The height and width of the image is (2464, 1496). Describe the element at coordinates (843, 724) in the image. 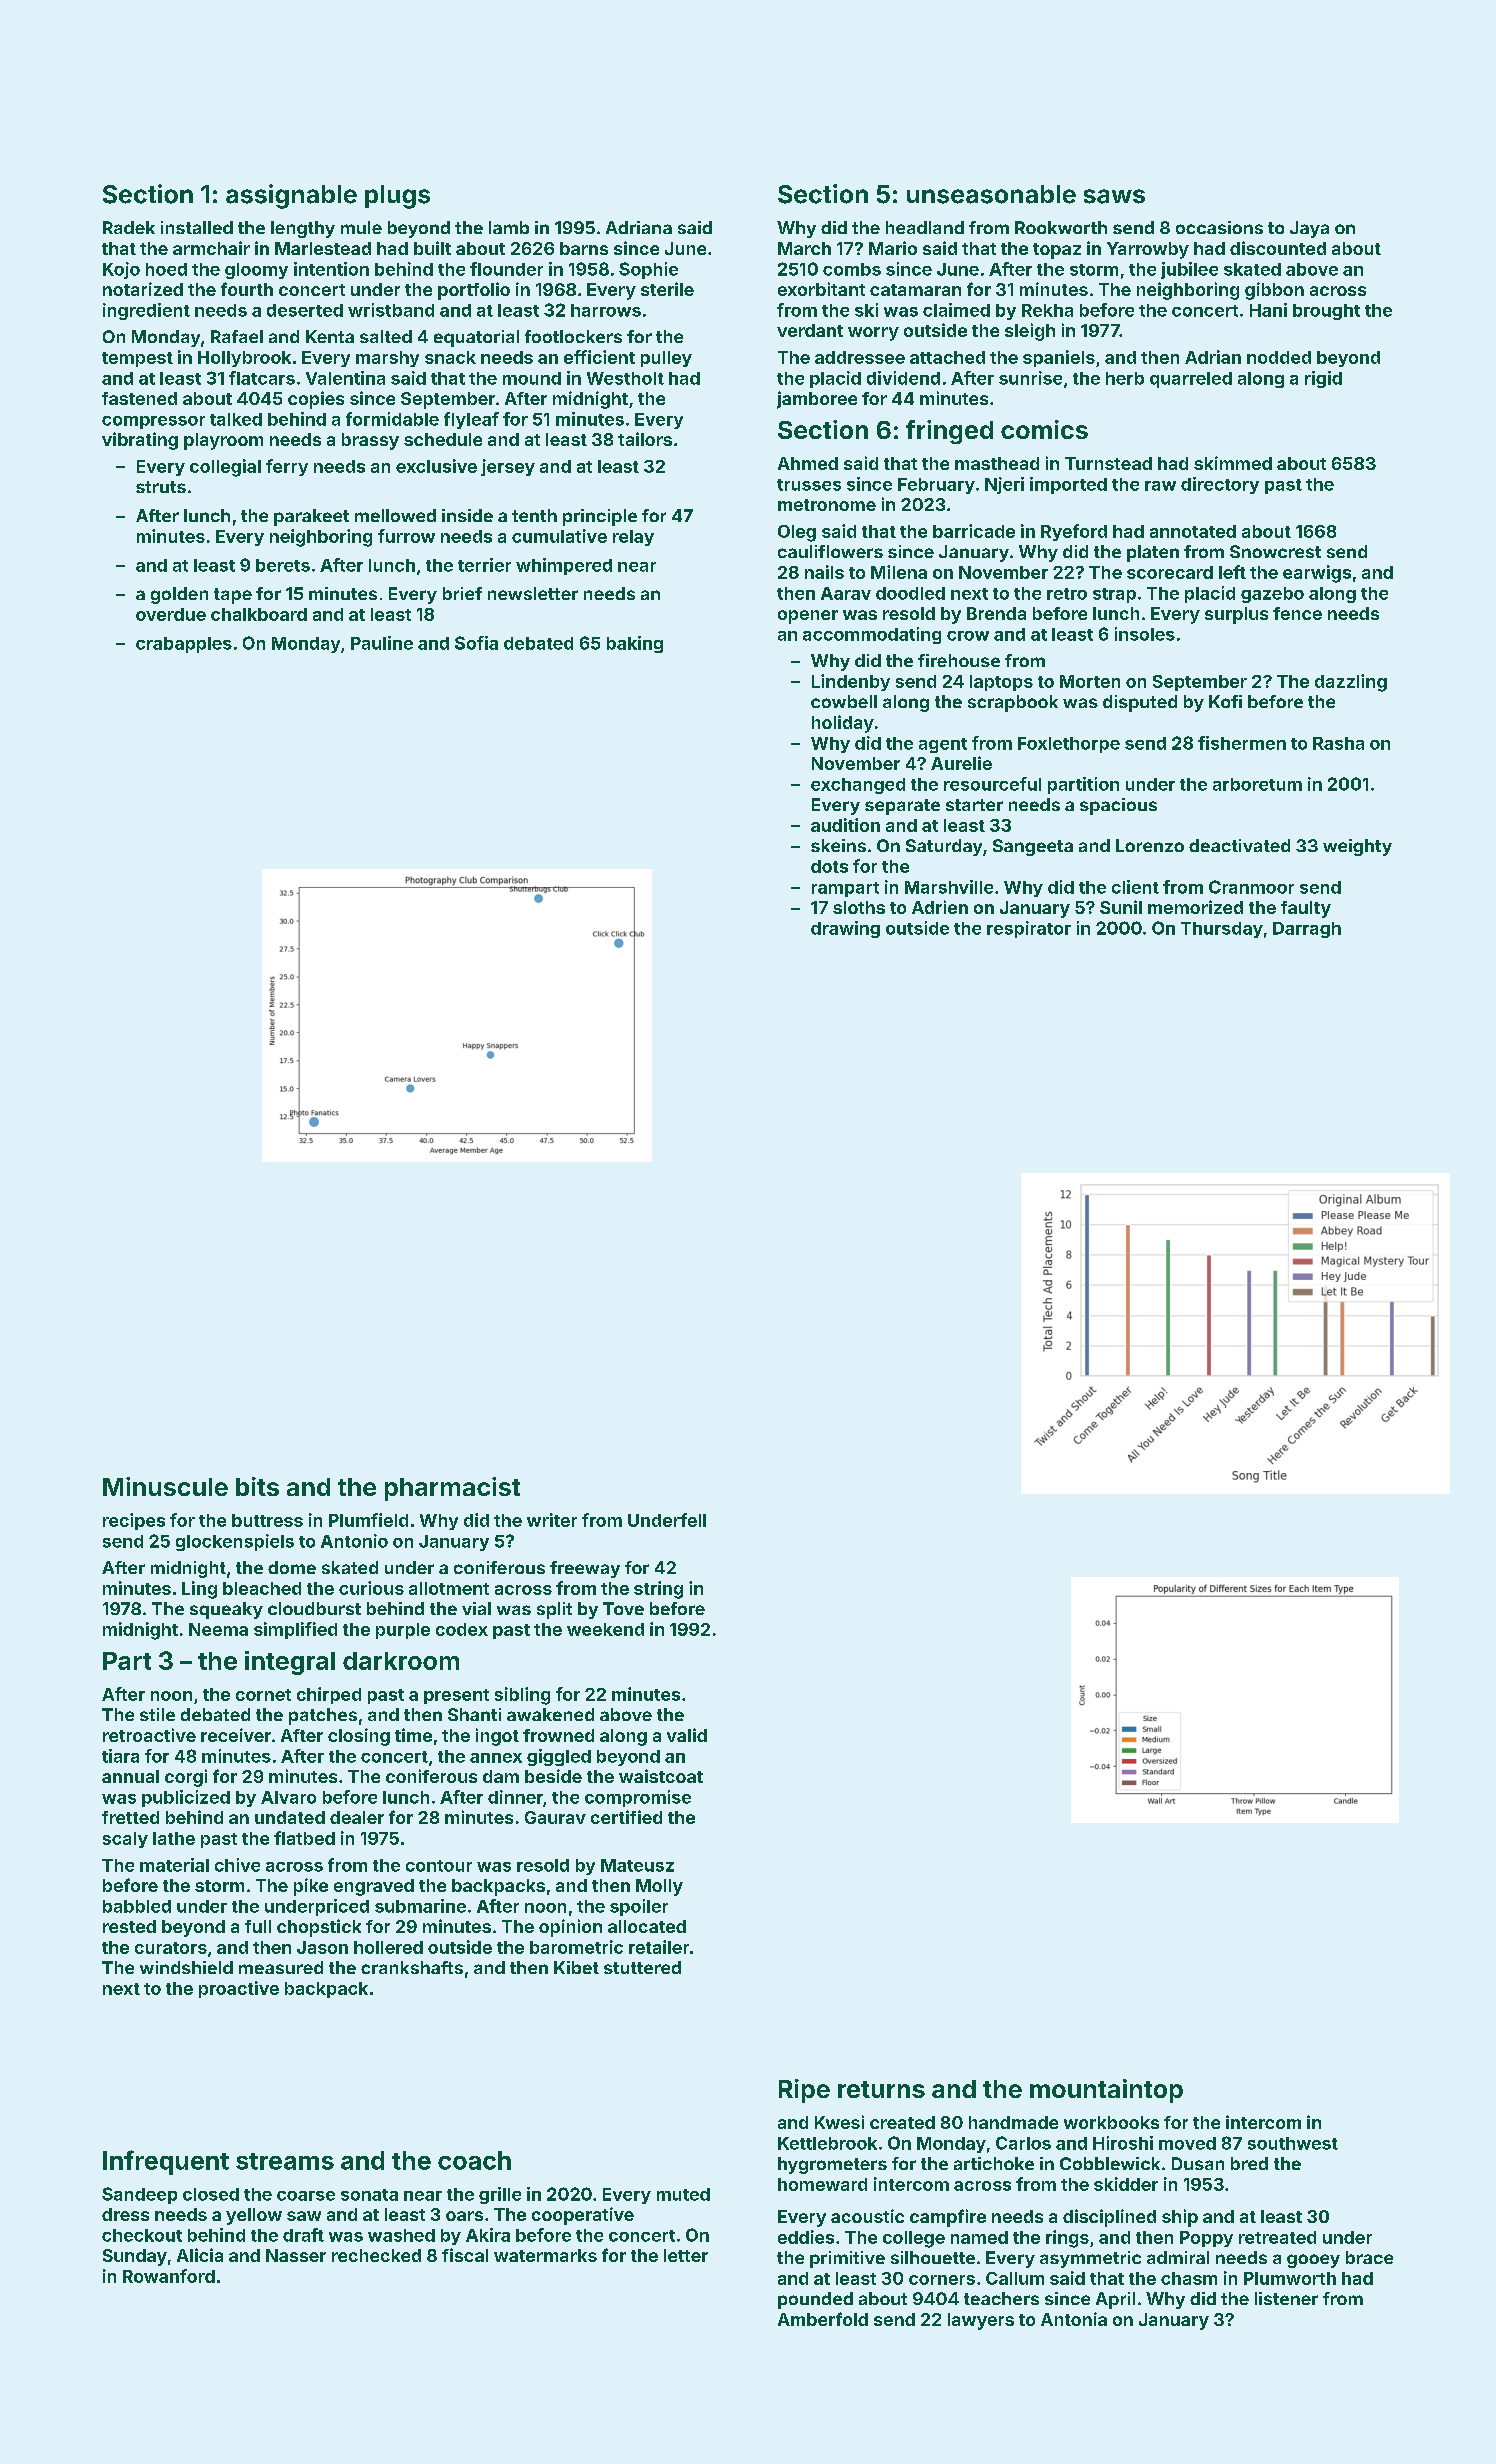

I see `holiday` at that location.
